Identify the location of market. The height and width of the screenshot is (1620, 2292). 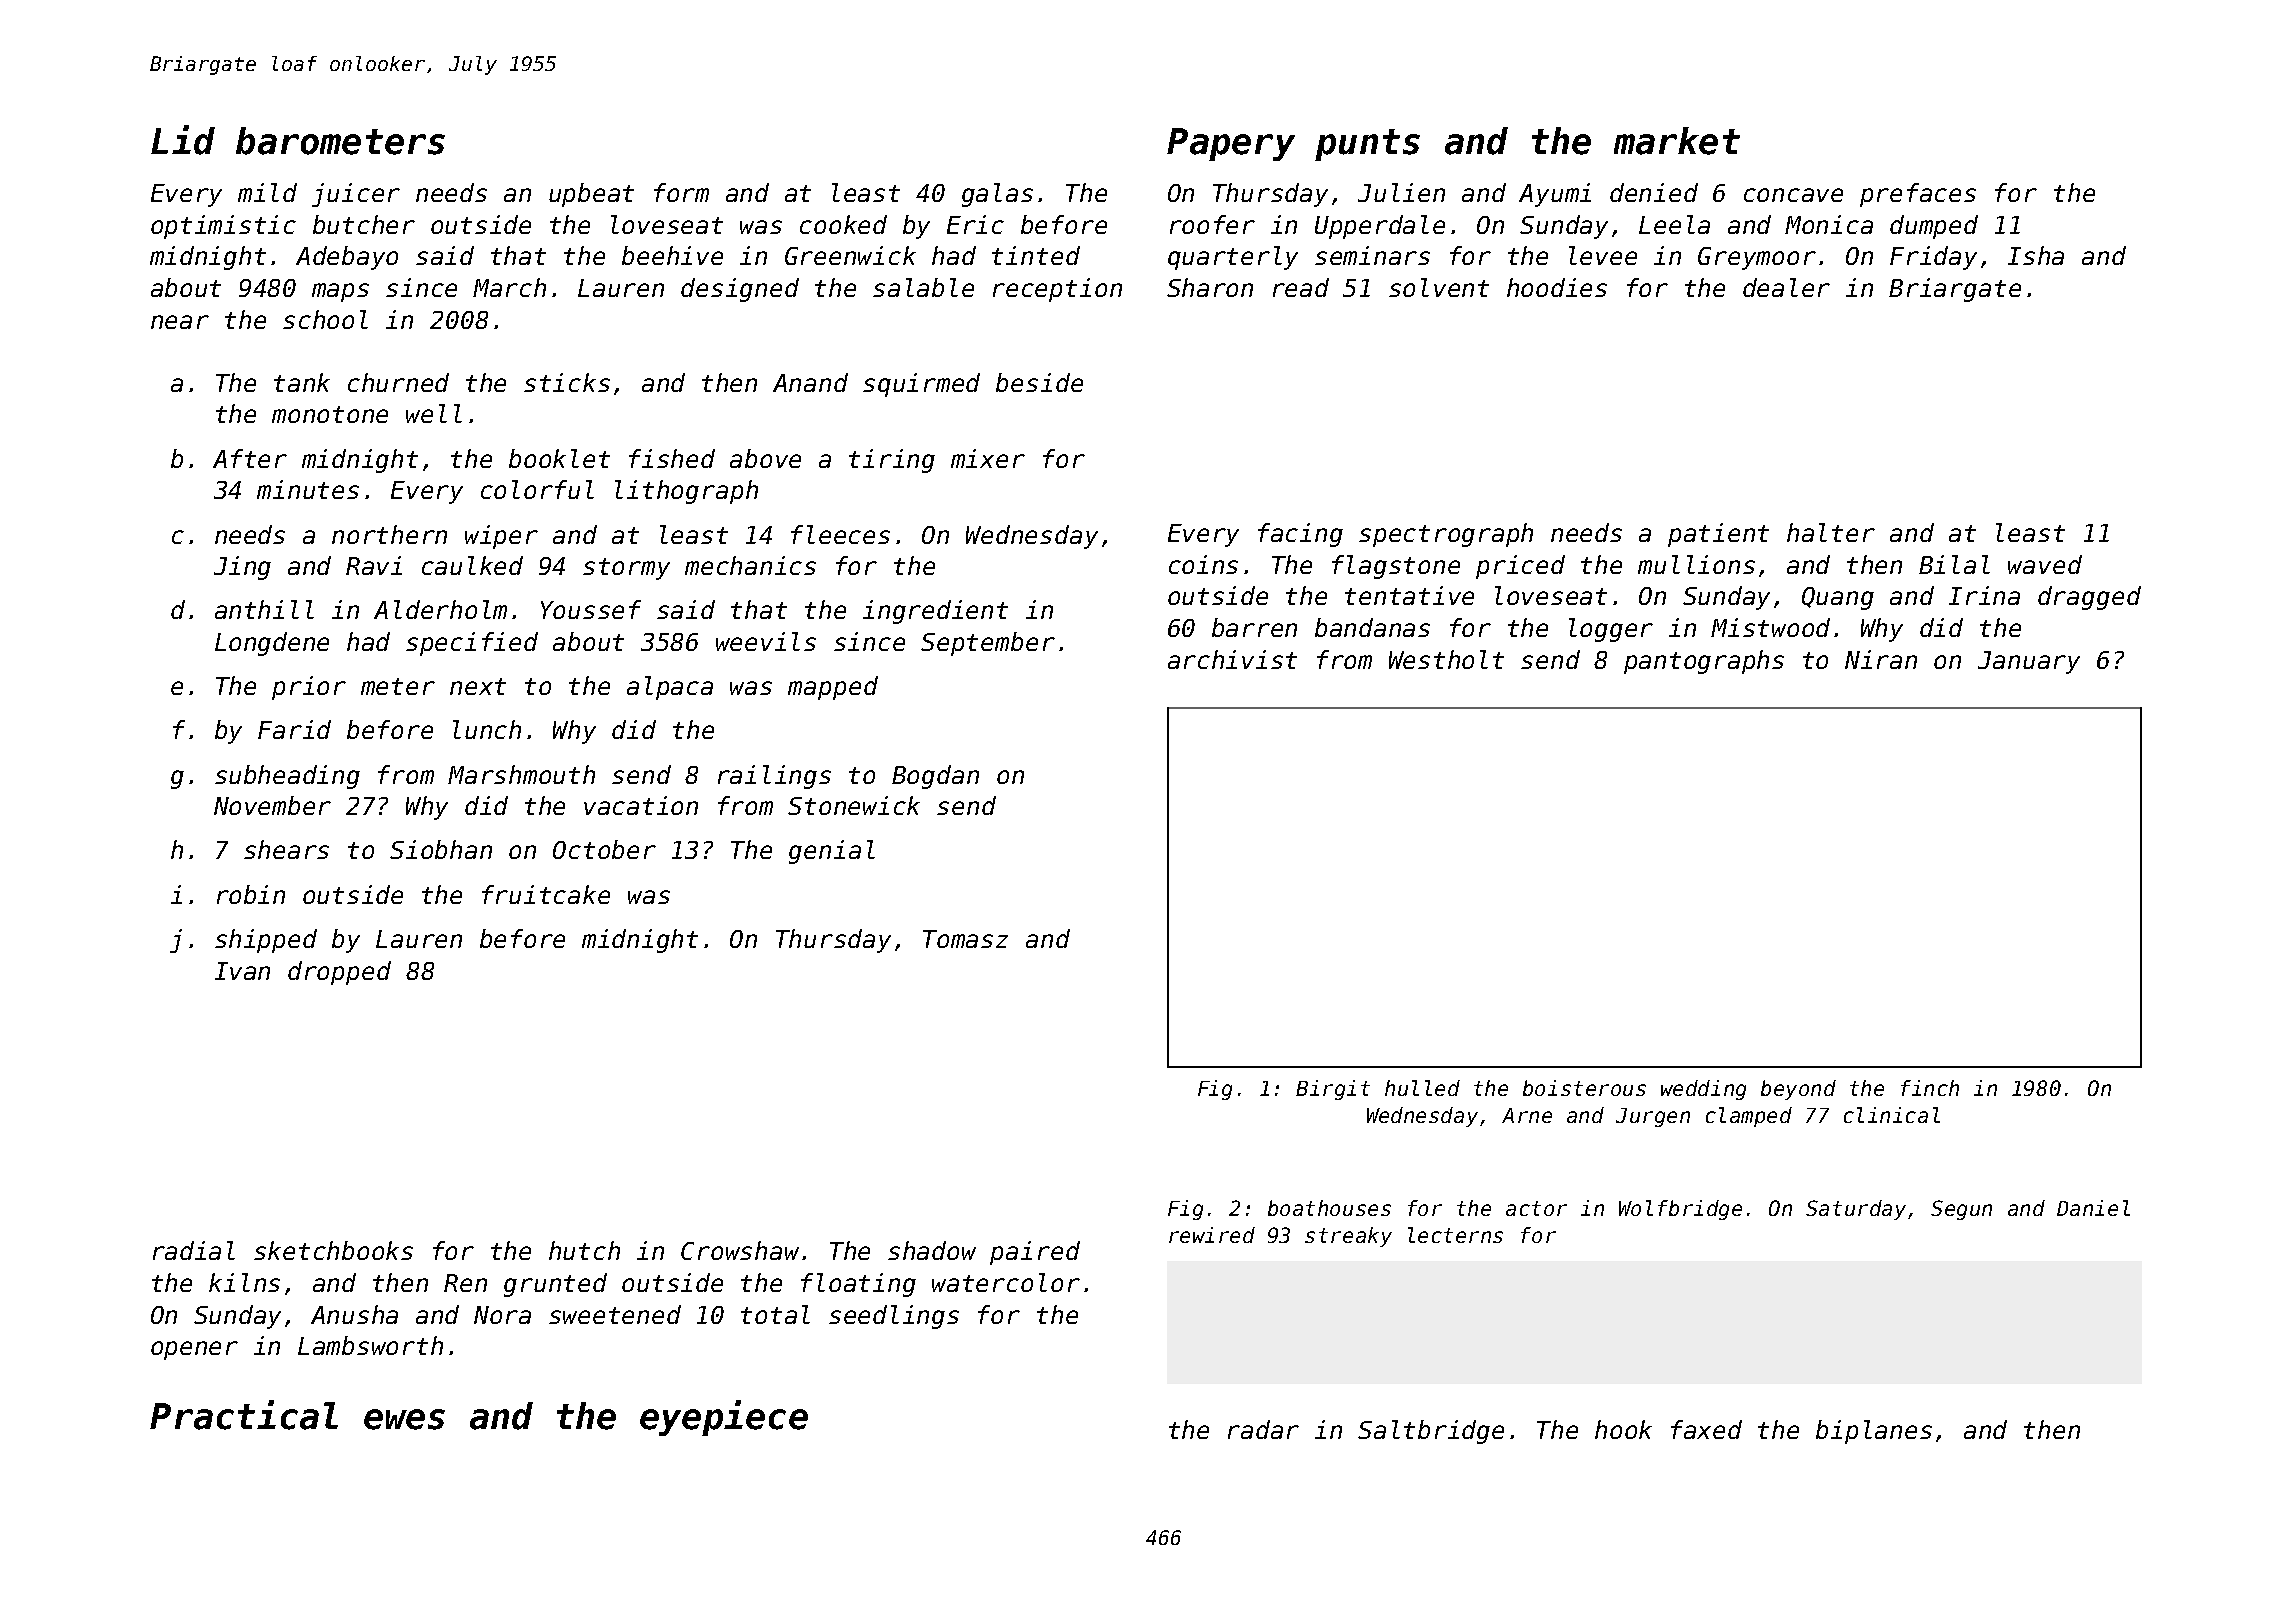
(1677, 141).
